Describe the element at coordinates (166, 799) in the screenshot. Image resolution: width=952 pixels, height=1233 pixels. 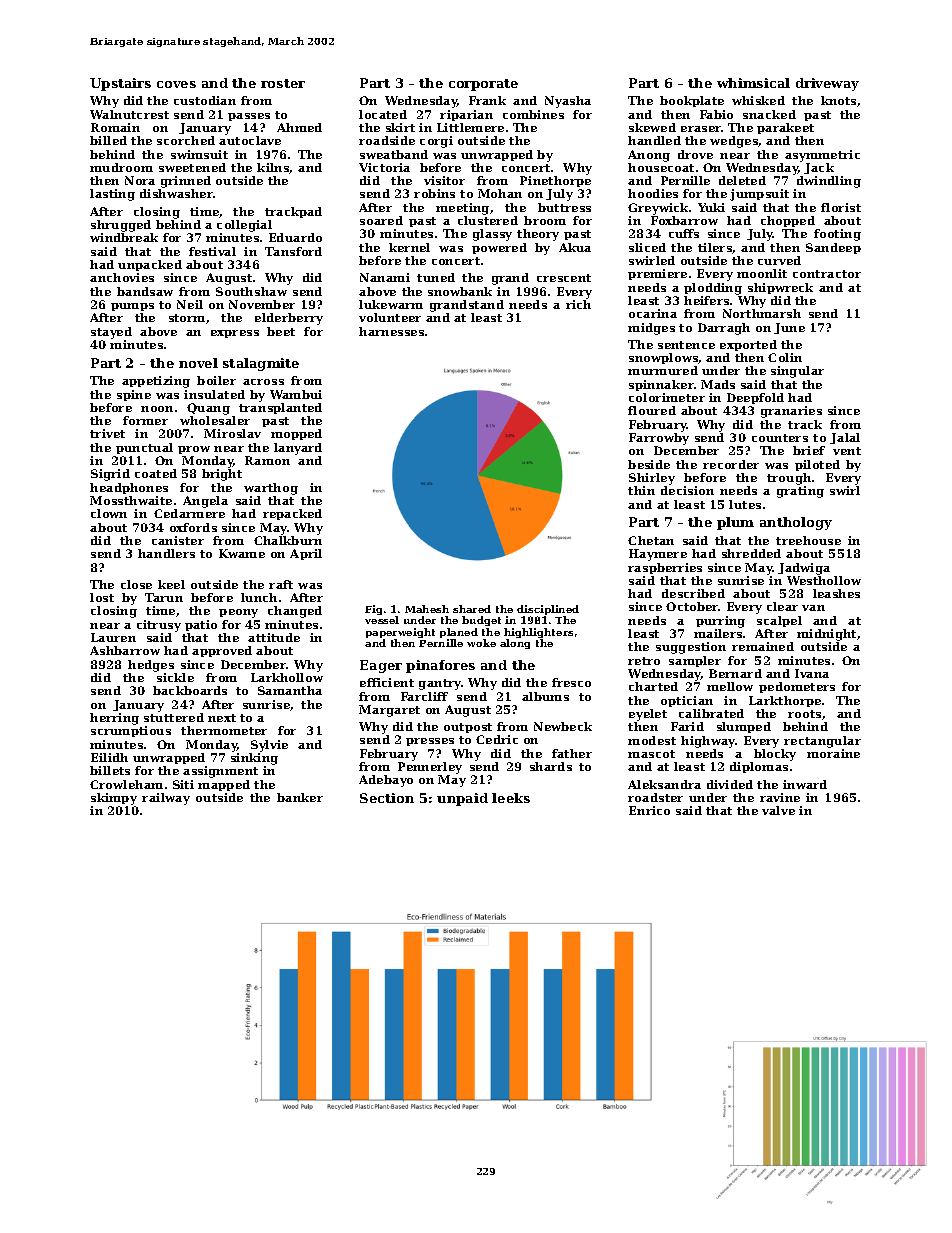
I see `railway` at that location.
